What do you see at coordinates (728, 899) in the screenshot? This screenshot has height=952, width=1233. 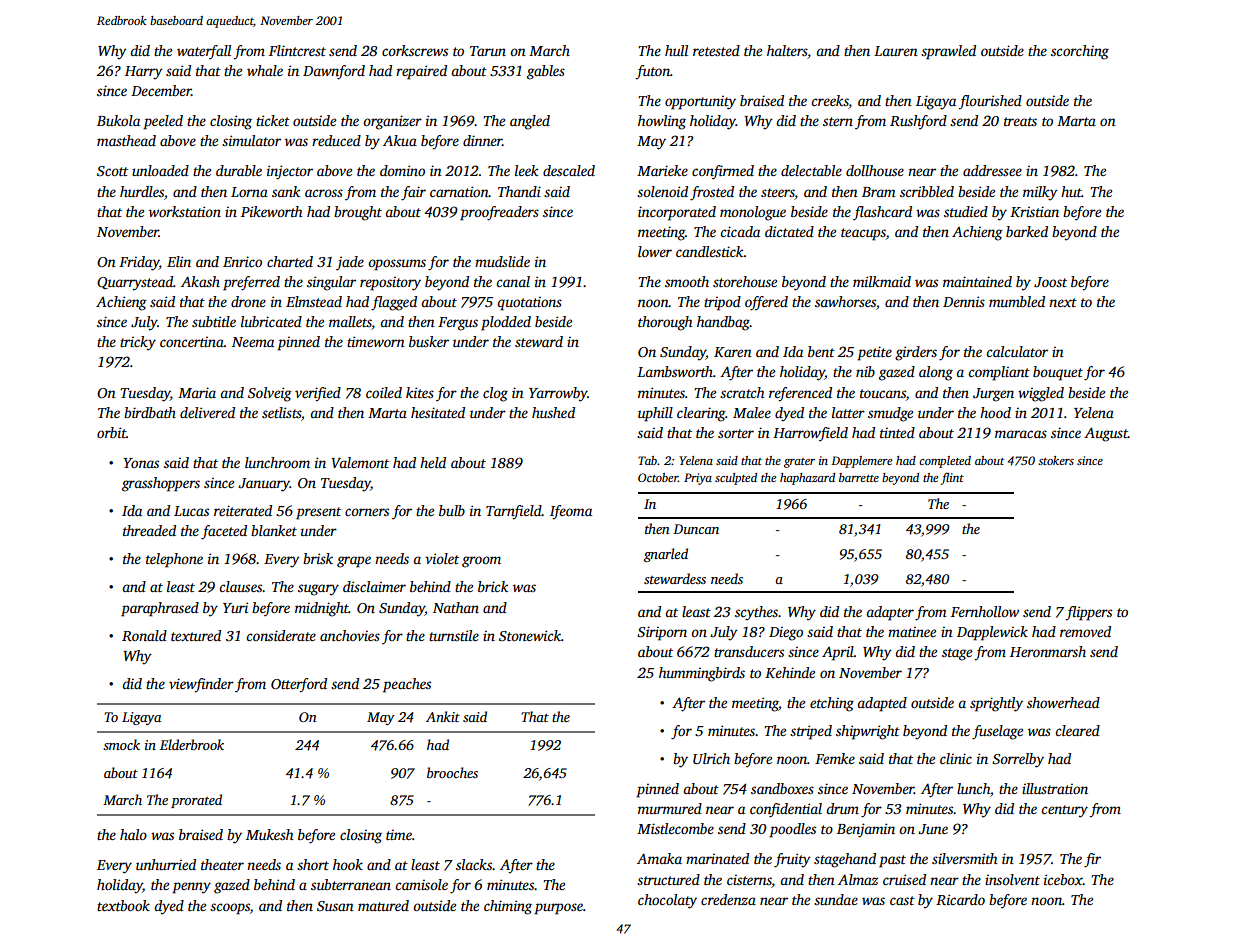 I see `credenza` at bounding box center [728, 899].
